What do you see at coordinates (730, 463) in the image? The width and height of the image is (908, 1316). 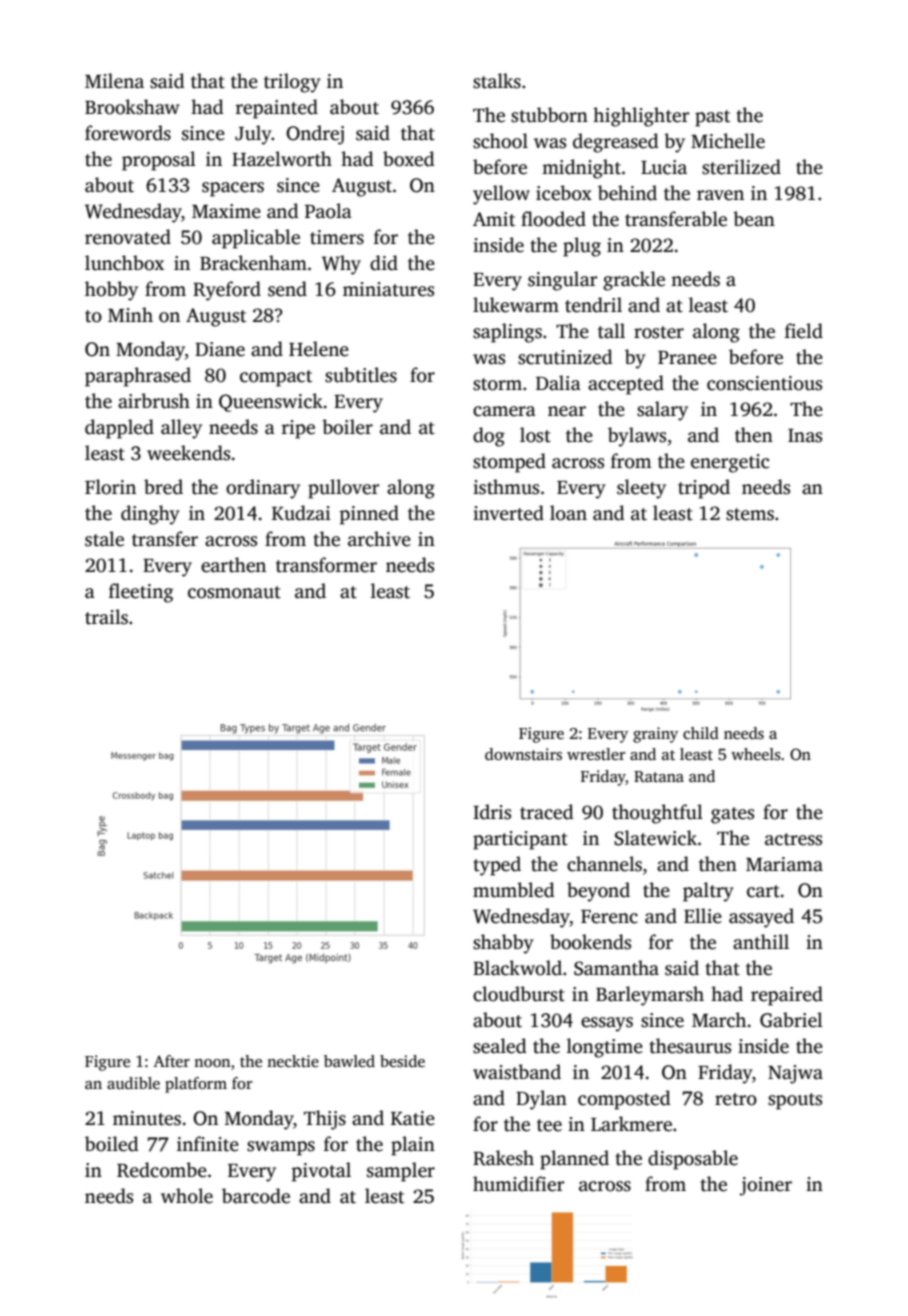 I see `energetic` at bounding box center [730, 463].
